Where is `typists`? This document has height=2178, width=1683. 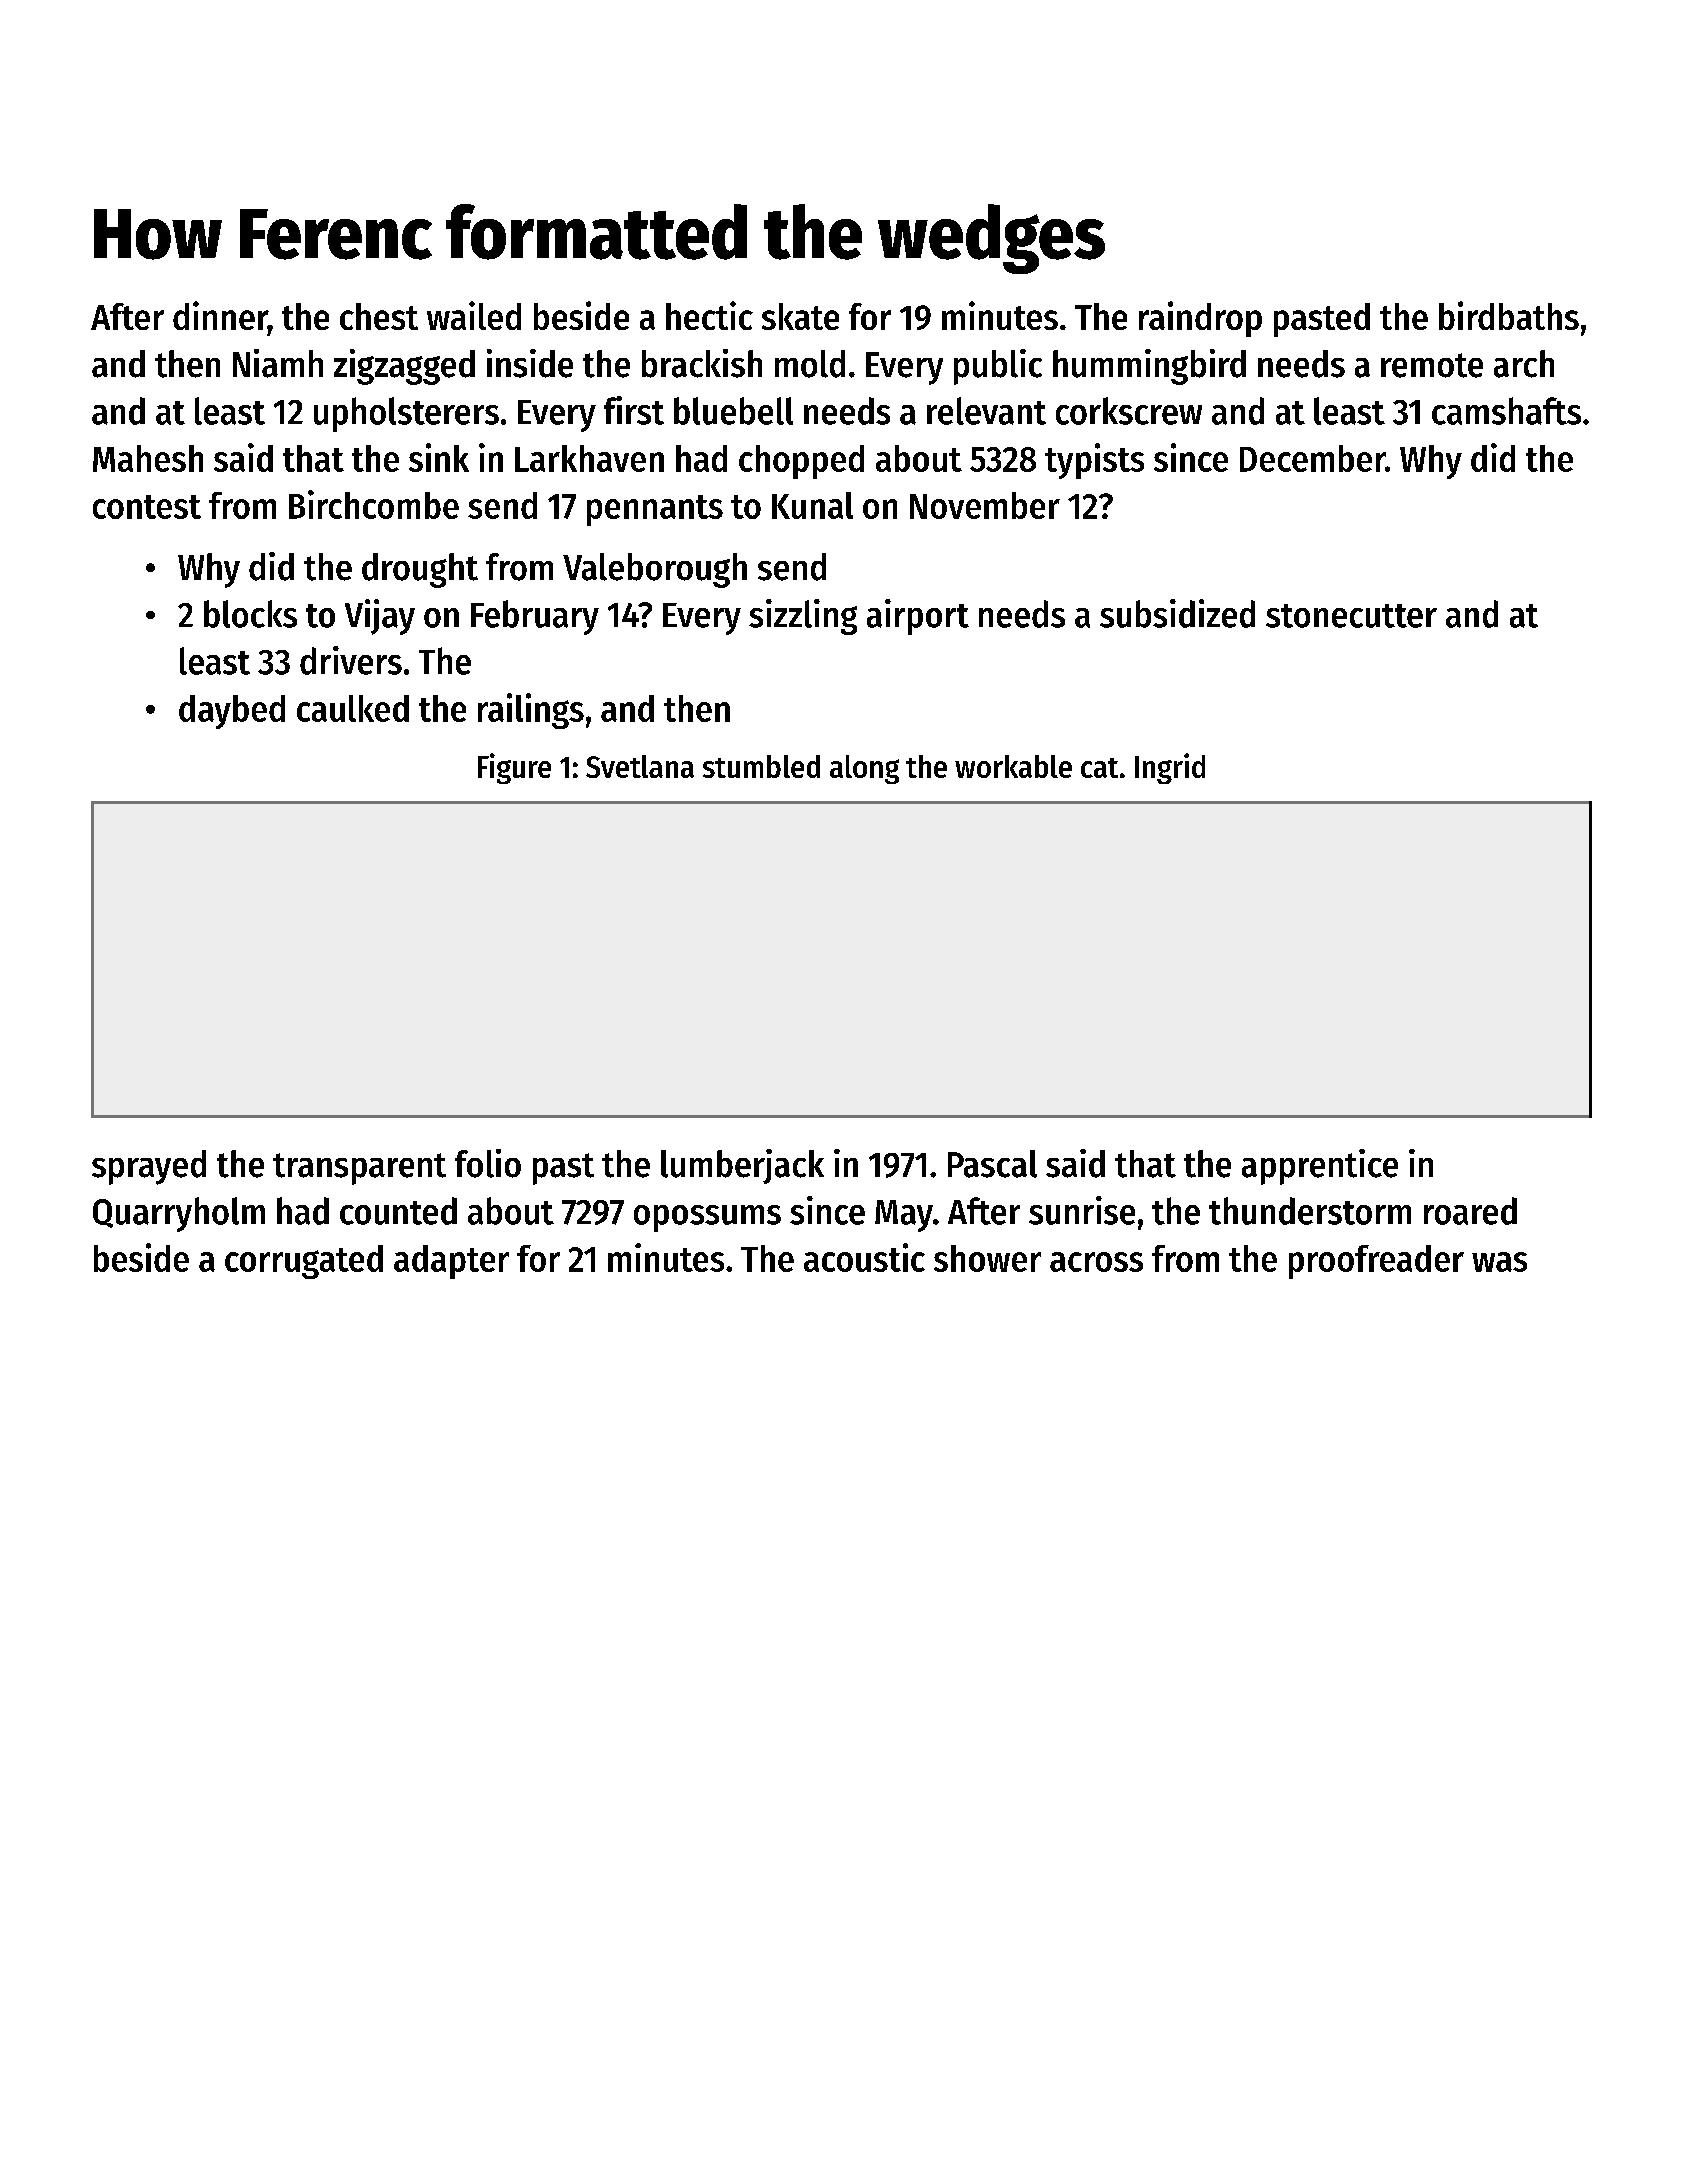
typists is located at coordinates (1094, 461).
